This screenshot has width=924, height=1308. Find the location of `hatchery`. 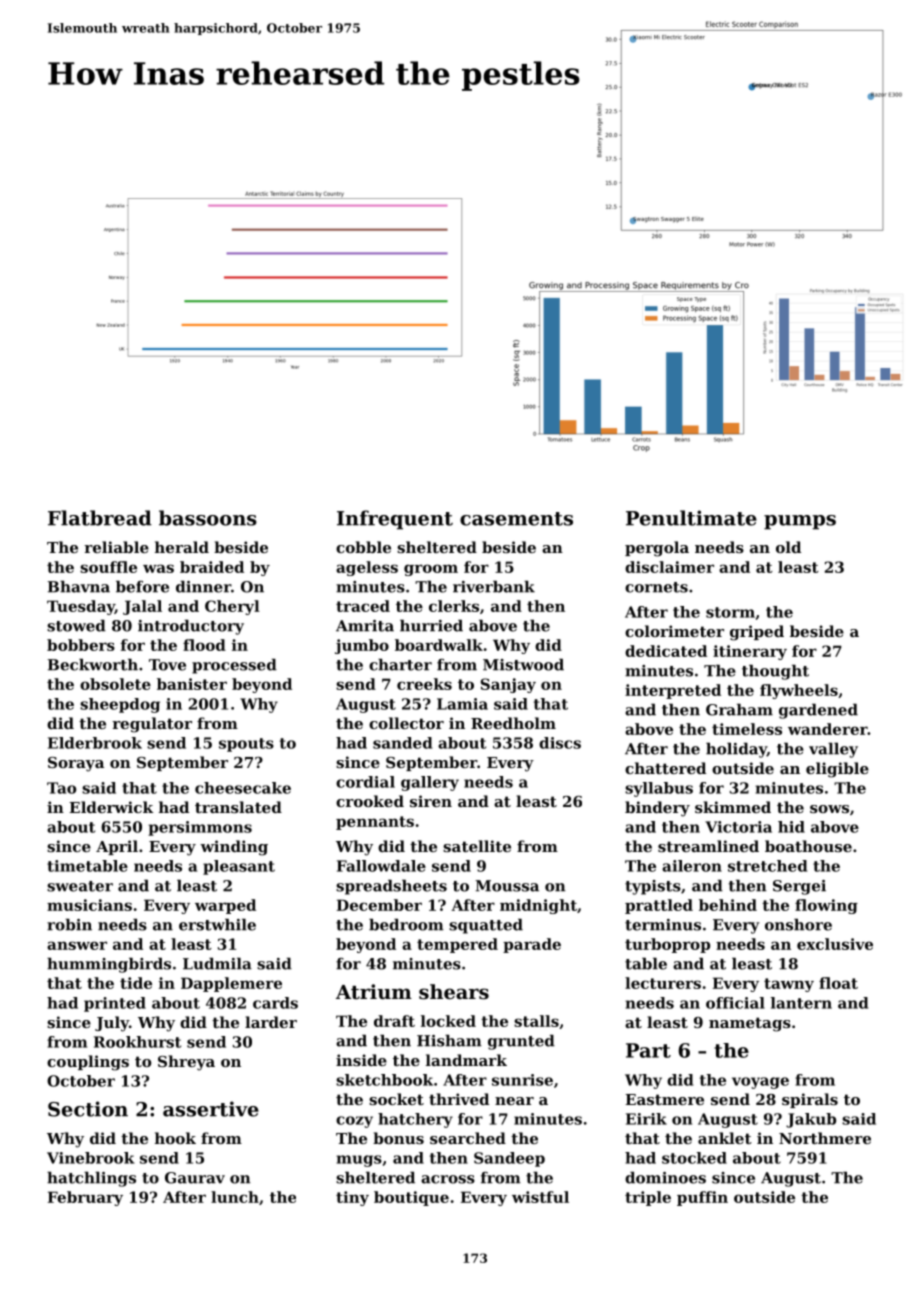

hatchery is located at coordinates (415, 1120).
